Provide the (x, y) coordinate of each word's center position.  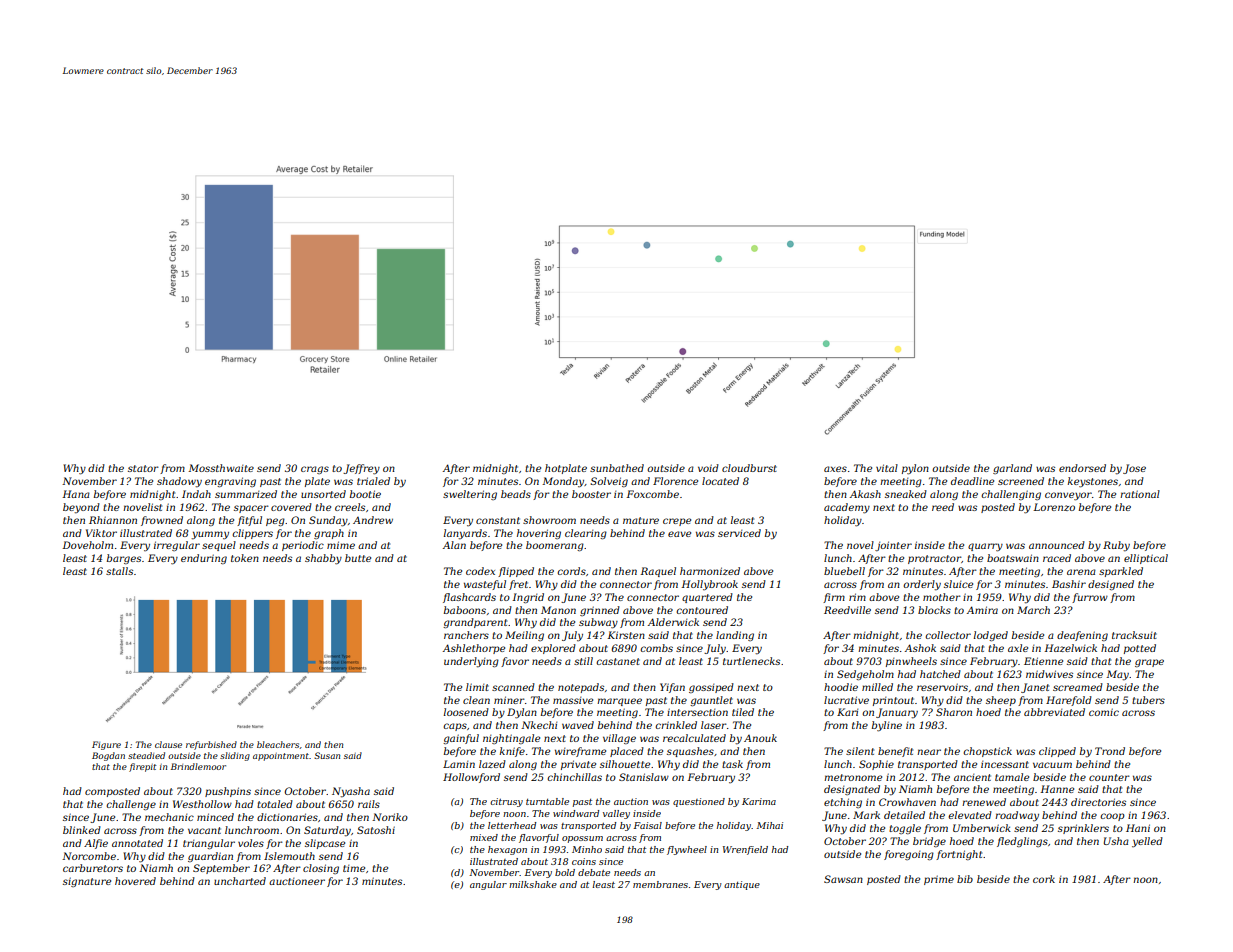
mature (641, 520)
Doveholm (87, 545)
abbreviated (1054, 712)
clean (476, 700)
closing (321, 869)
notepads (581, 688)
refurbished (211, 745)
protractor (934, 559)
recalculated (694, 738)
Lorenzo (1054, 507)
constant (498, 520)
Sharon (954, 712)
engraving (230, 482)
